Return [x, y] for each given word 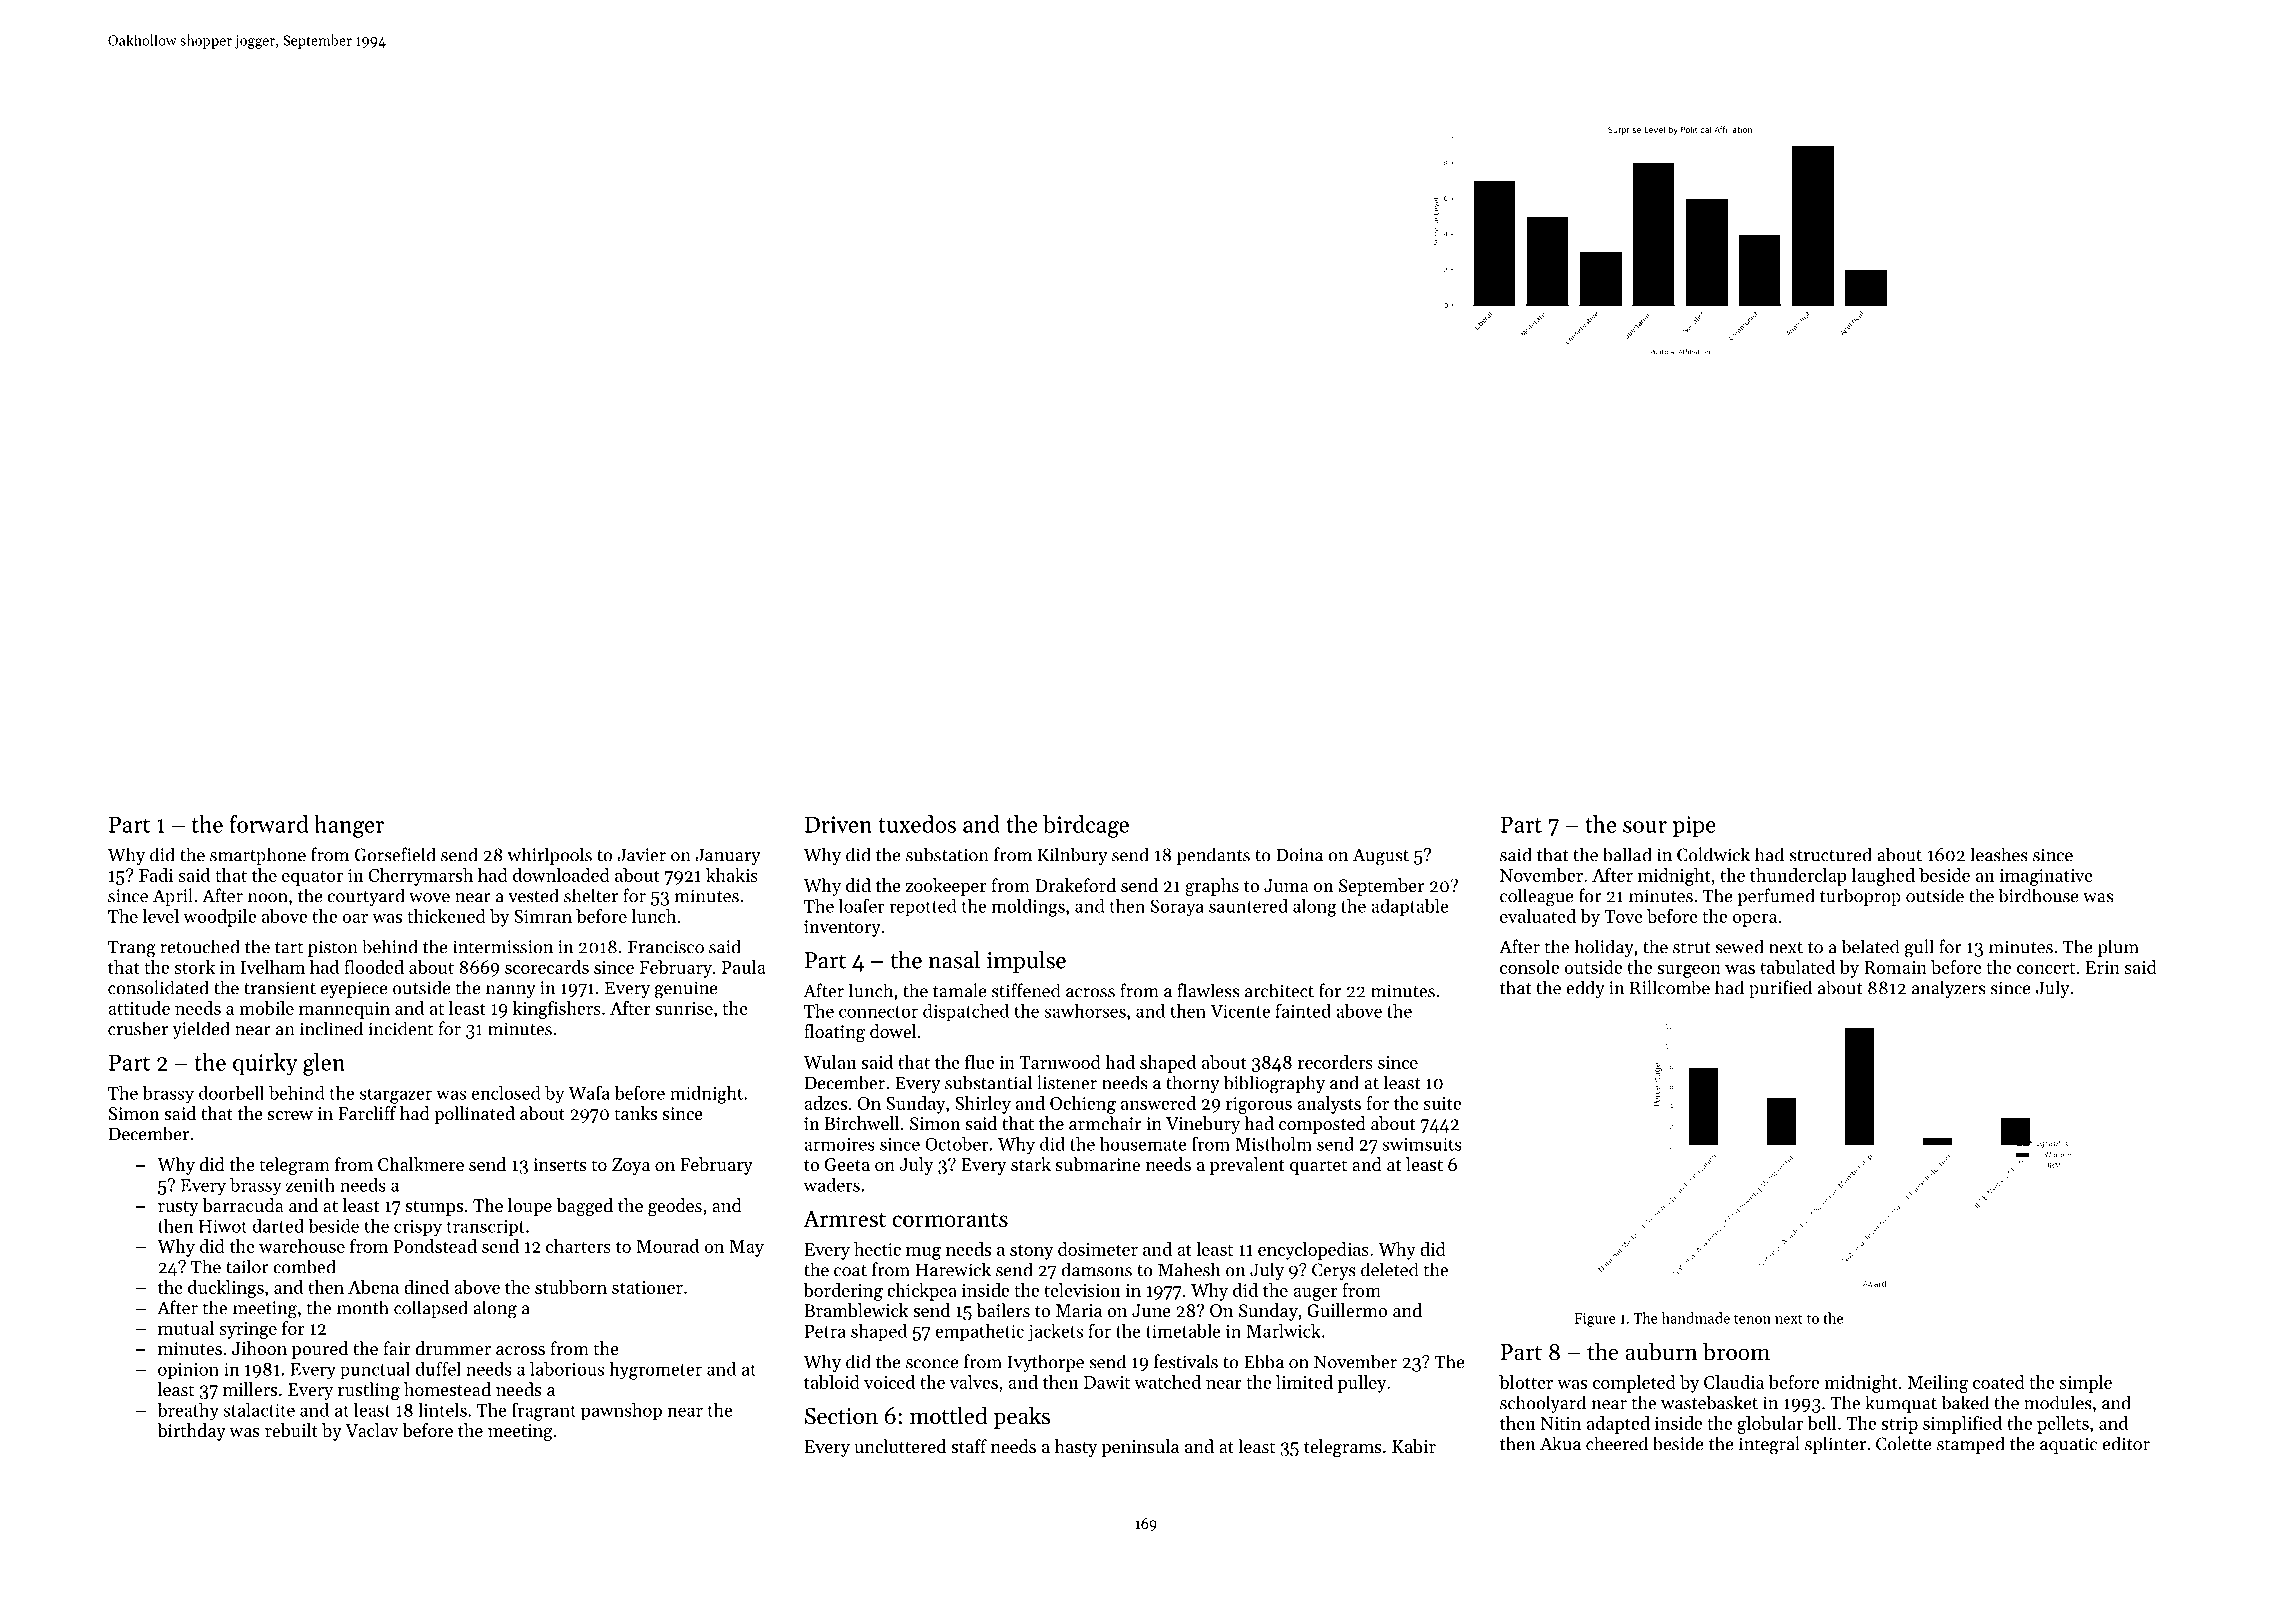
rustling [369, 1391]
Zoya [631, 1166]
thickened [446, 916]
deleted [1389, 1269]
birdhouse [2038, 895]
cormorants [950, 1219]
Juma [1286, 885]
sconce [932, 1364]
